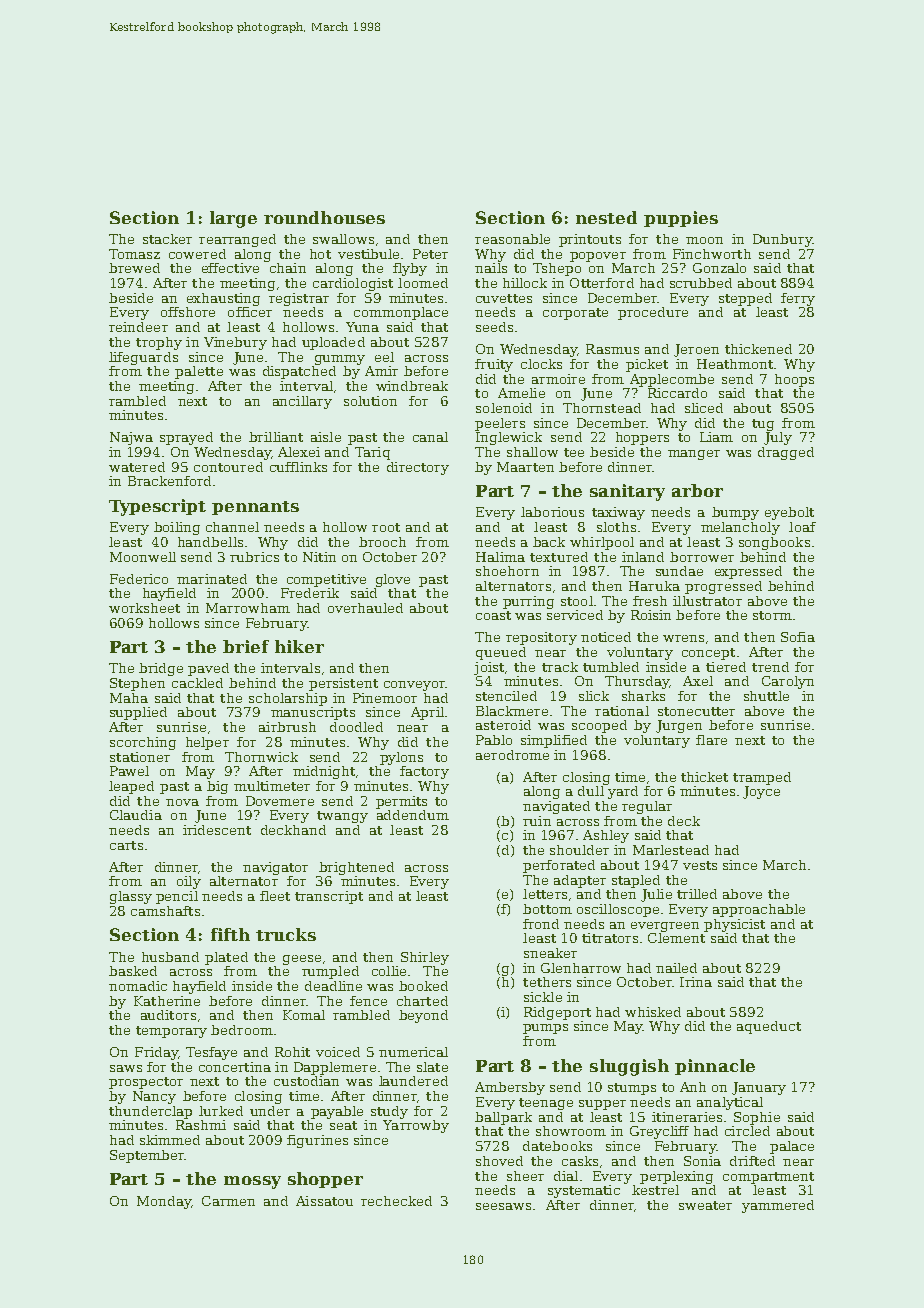  What do you see at coordinates (396, 1201) in the page?
I see `rechecked` at bounding box center [396, 1201].
